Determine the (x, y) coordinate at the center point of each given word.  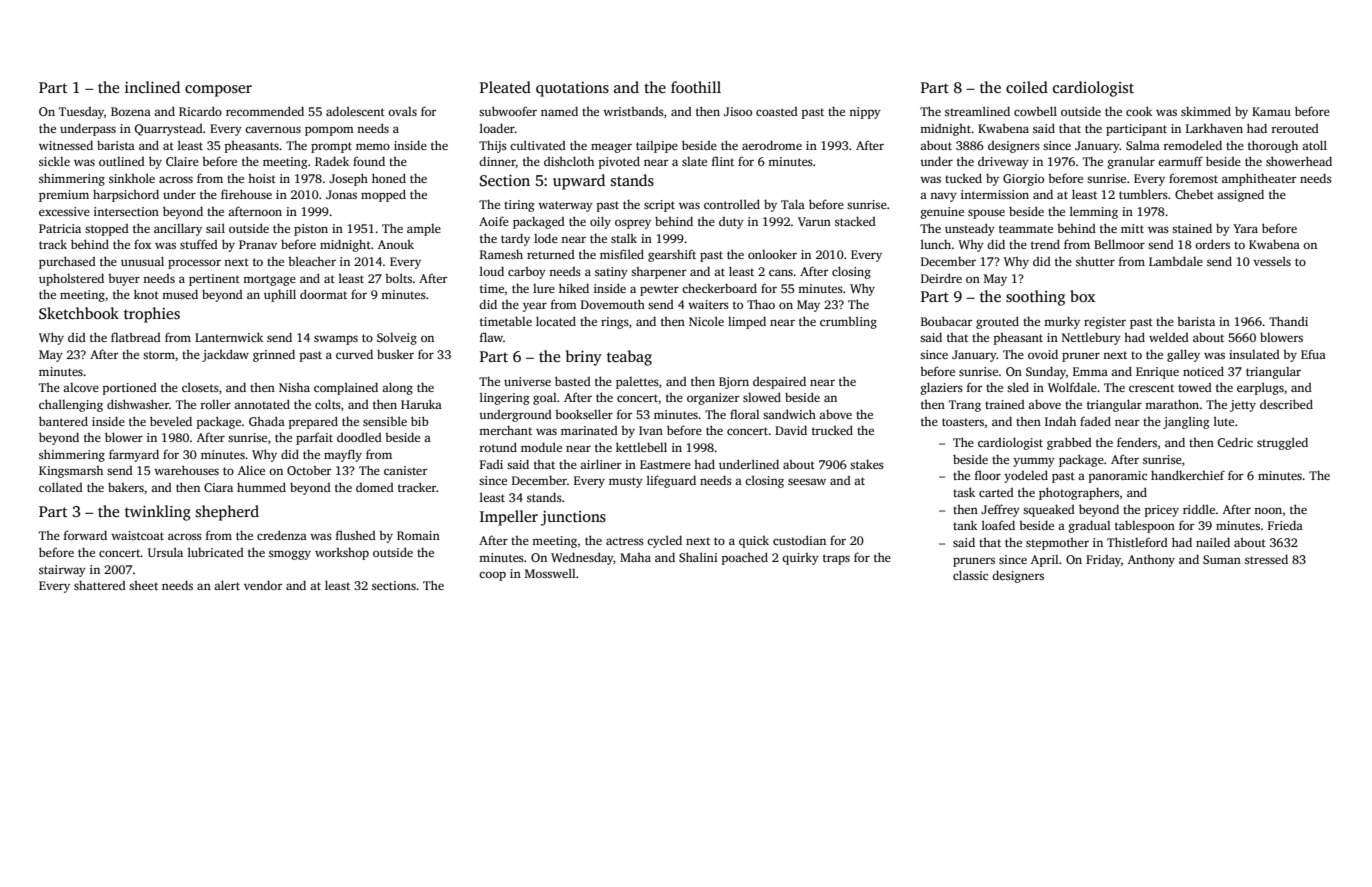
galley (1183, 355)
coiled (1027, 87)
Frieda (1285, 525)
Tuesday (81, 113)
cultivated (538, 145)
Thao (761, 304)
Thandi (1288, 321)
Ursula (165, 552)
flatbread (136, 337)
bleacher (312, 261)
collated (61, 487)
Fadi (491, 464)
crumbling (848, 322)
